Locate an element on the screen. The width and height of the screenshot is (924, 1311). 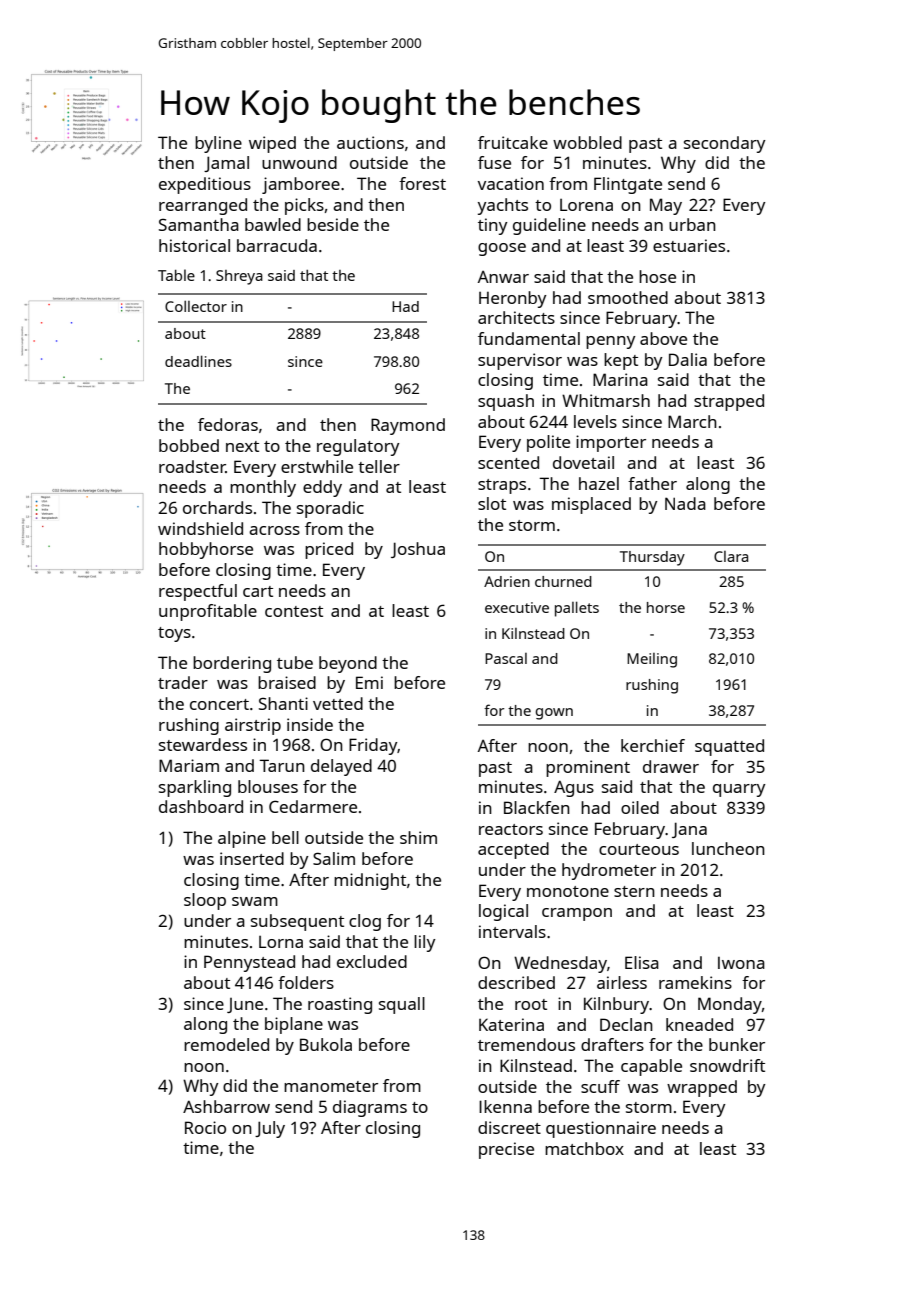
historical is located at coordinates (194, 245).
